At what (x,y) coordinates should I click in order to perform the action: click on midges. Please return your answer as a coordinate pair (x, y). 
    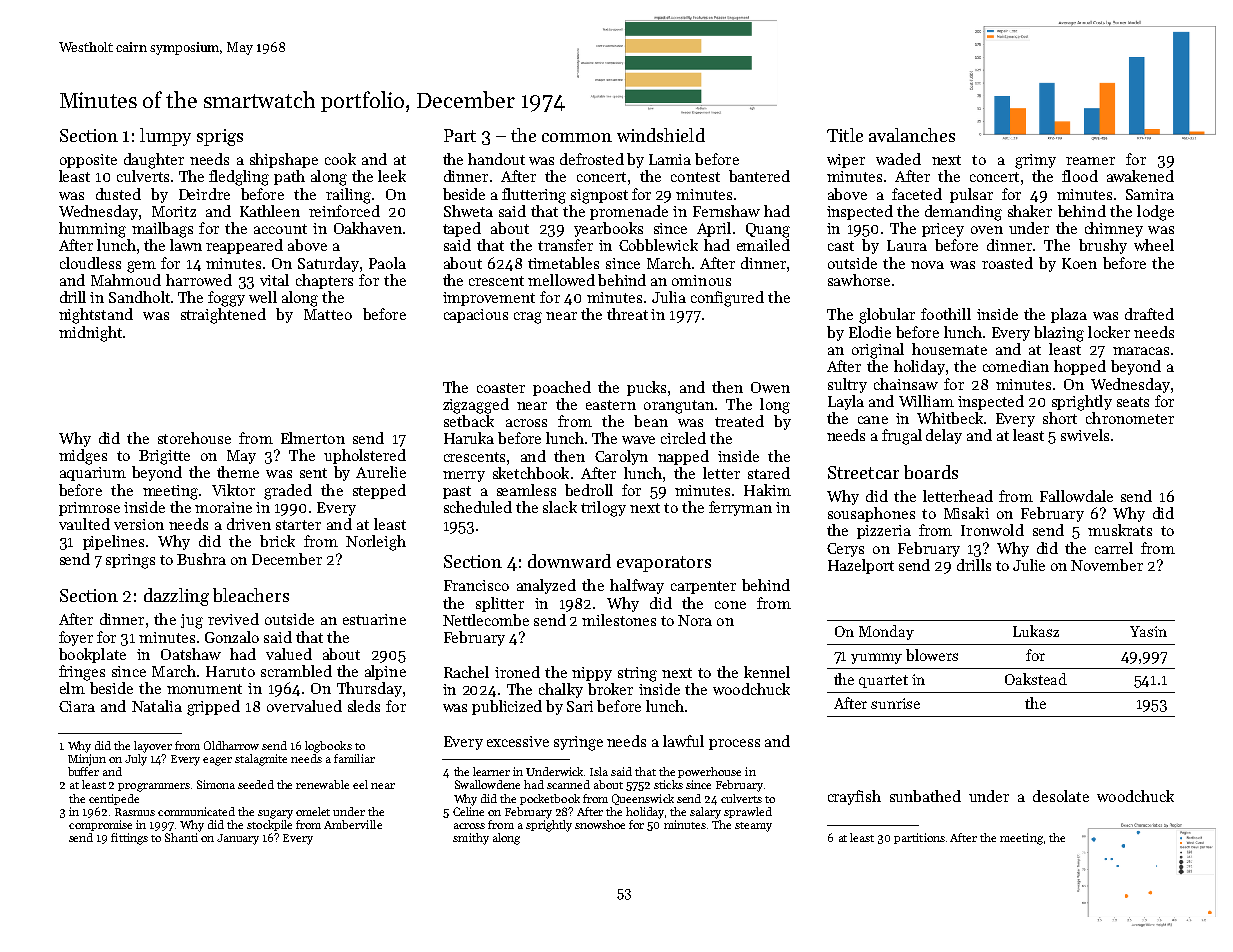
    Looking at the image, I should click on (83, 457).
